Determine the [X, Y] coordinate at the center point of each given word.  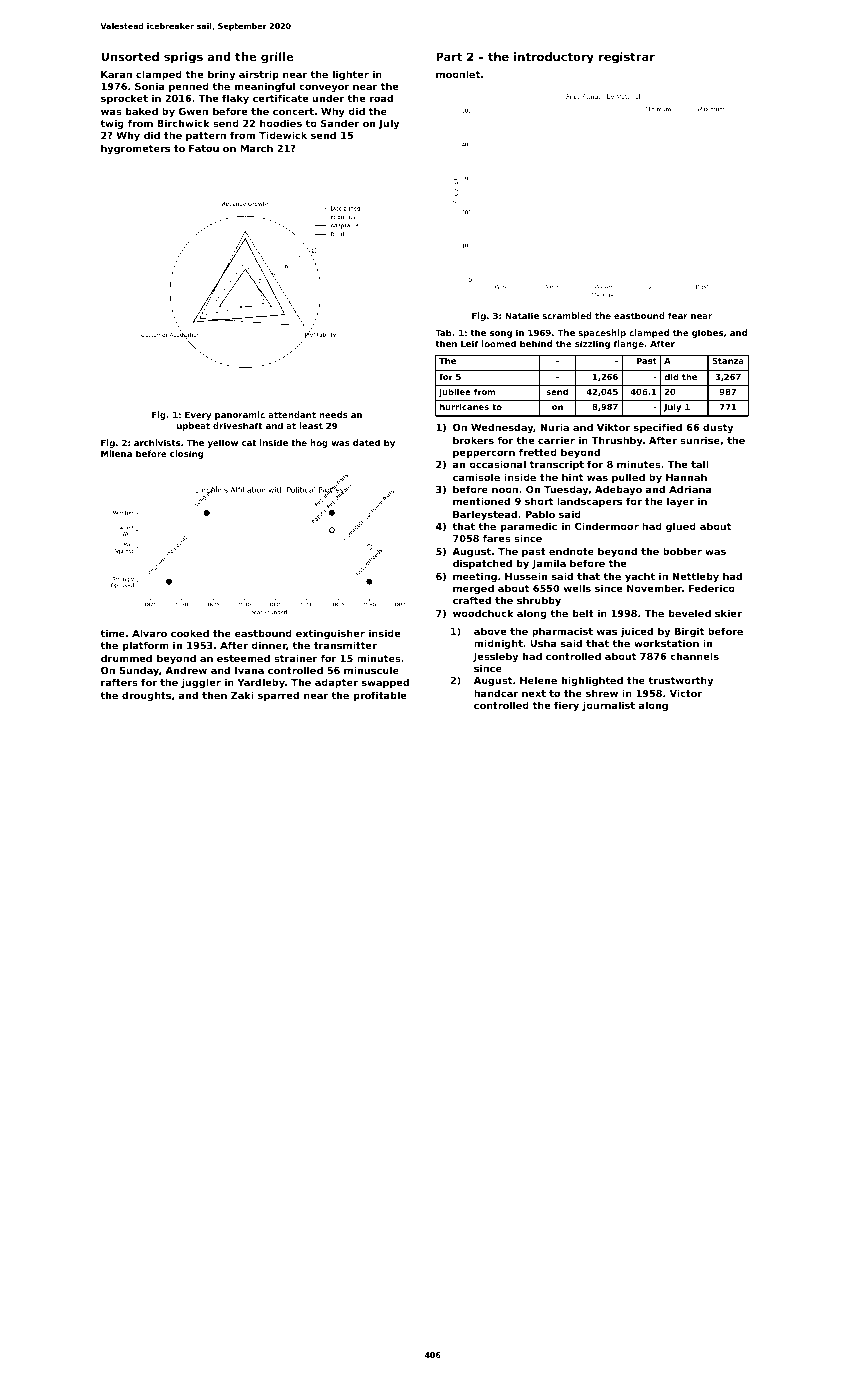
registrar [627, 58]
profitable [380, 696]
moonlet [458, 74]
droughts [146, 696]
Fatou [204, 148]
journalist [608, 706]
